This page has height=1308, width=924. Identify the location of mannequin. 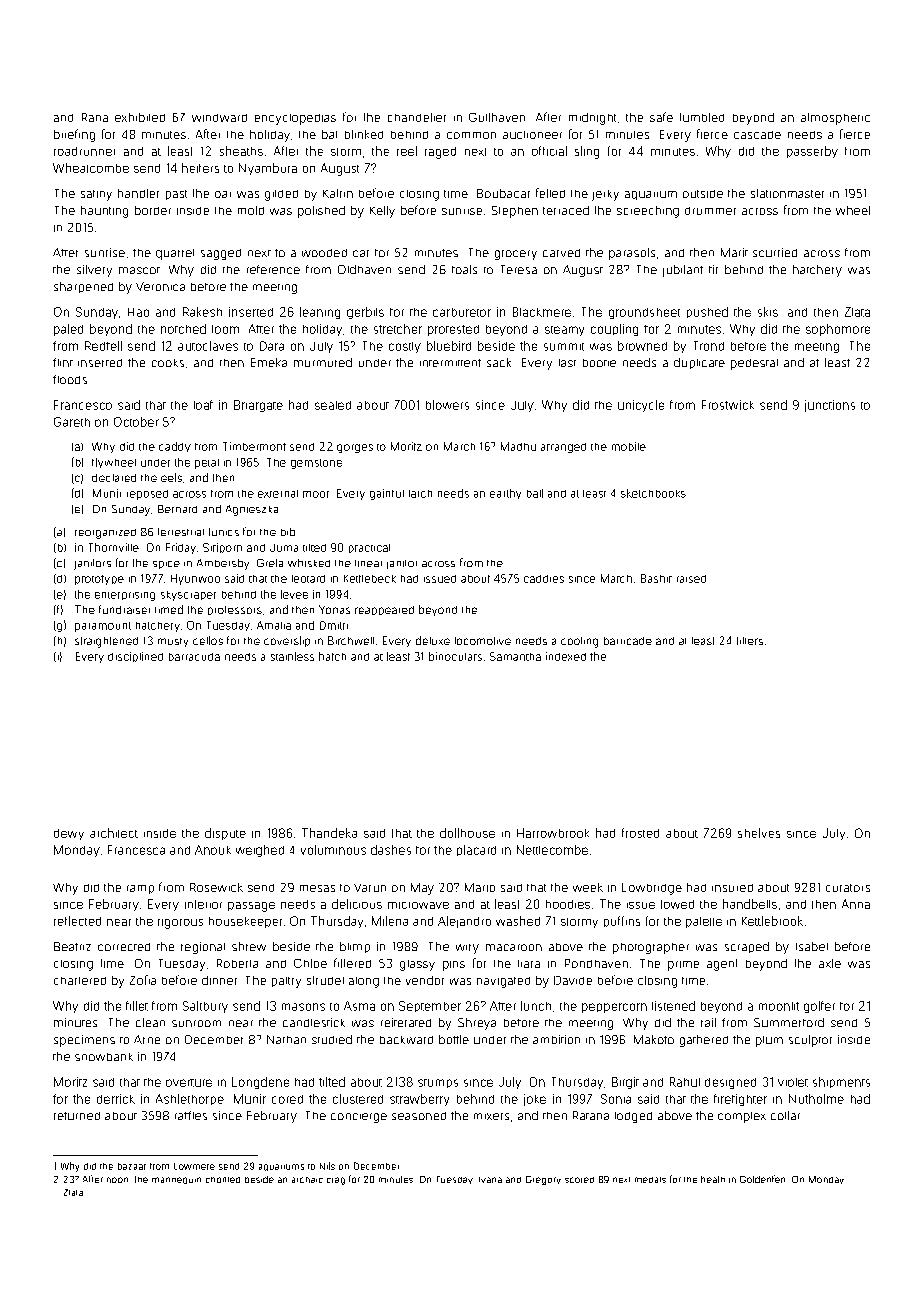
(176, 1180).
